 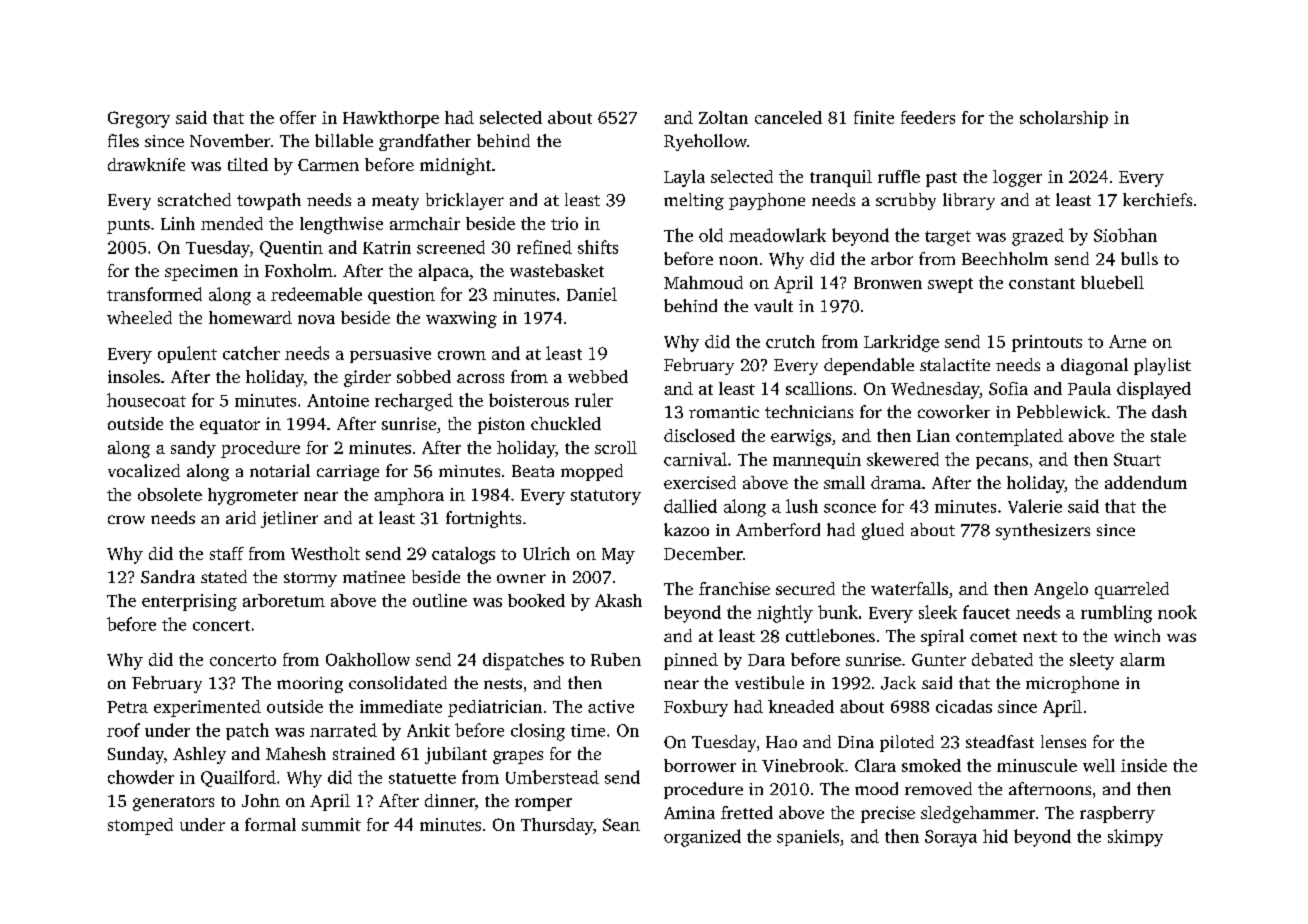 What do you see at coordinates (557, 270) in the screenshot?
I see `wastebasket` at bounding box center [557, 270].
